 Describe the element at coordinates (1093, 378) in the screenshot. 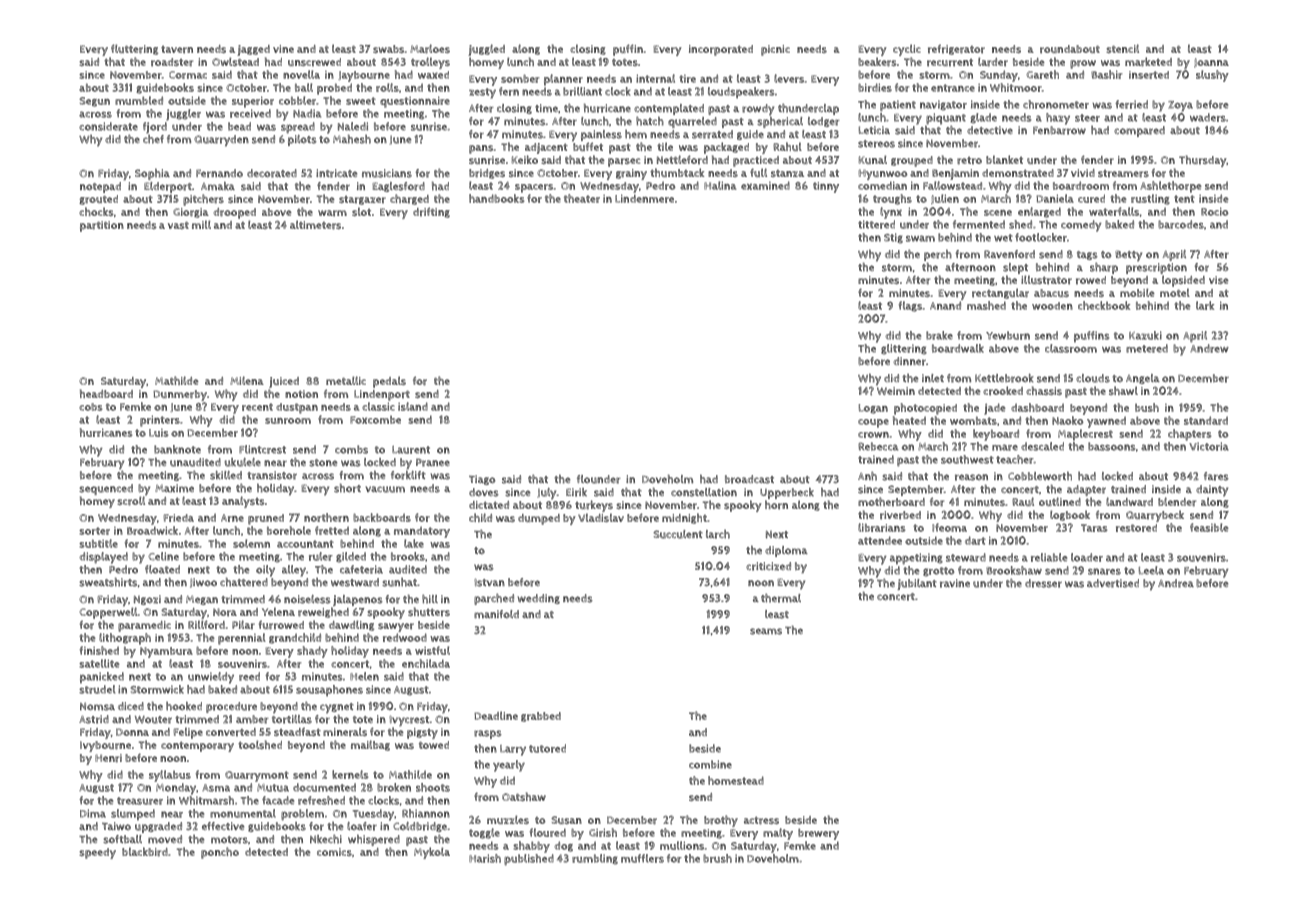

I see `clouds` at that location.
